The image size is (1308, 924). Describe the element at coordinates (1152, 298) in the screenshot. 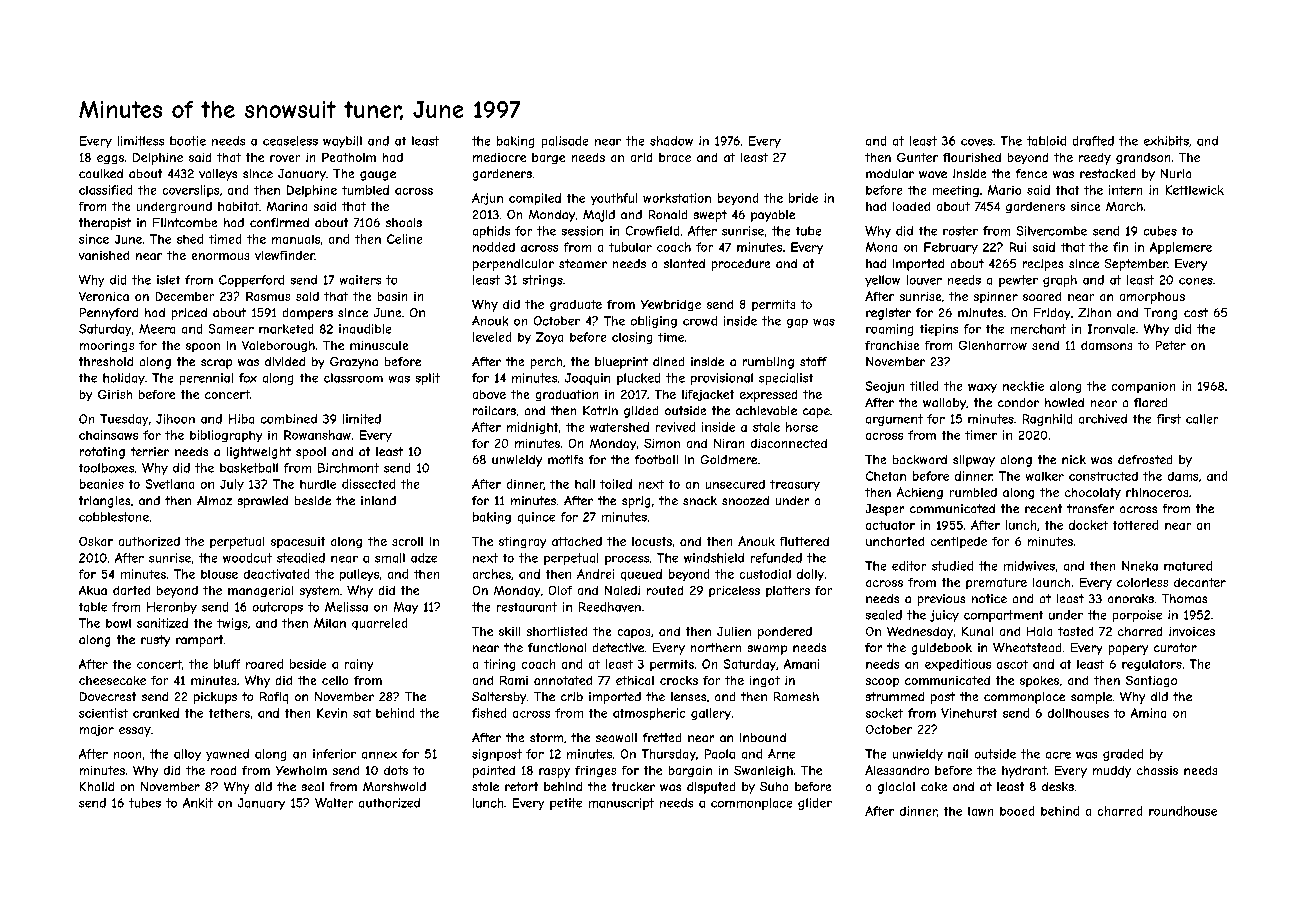

I see `amorphous` at that location.
